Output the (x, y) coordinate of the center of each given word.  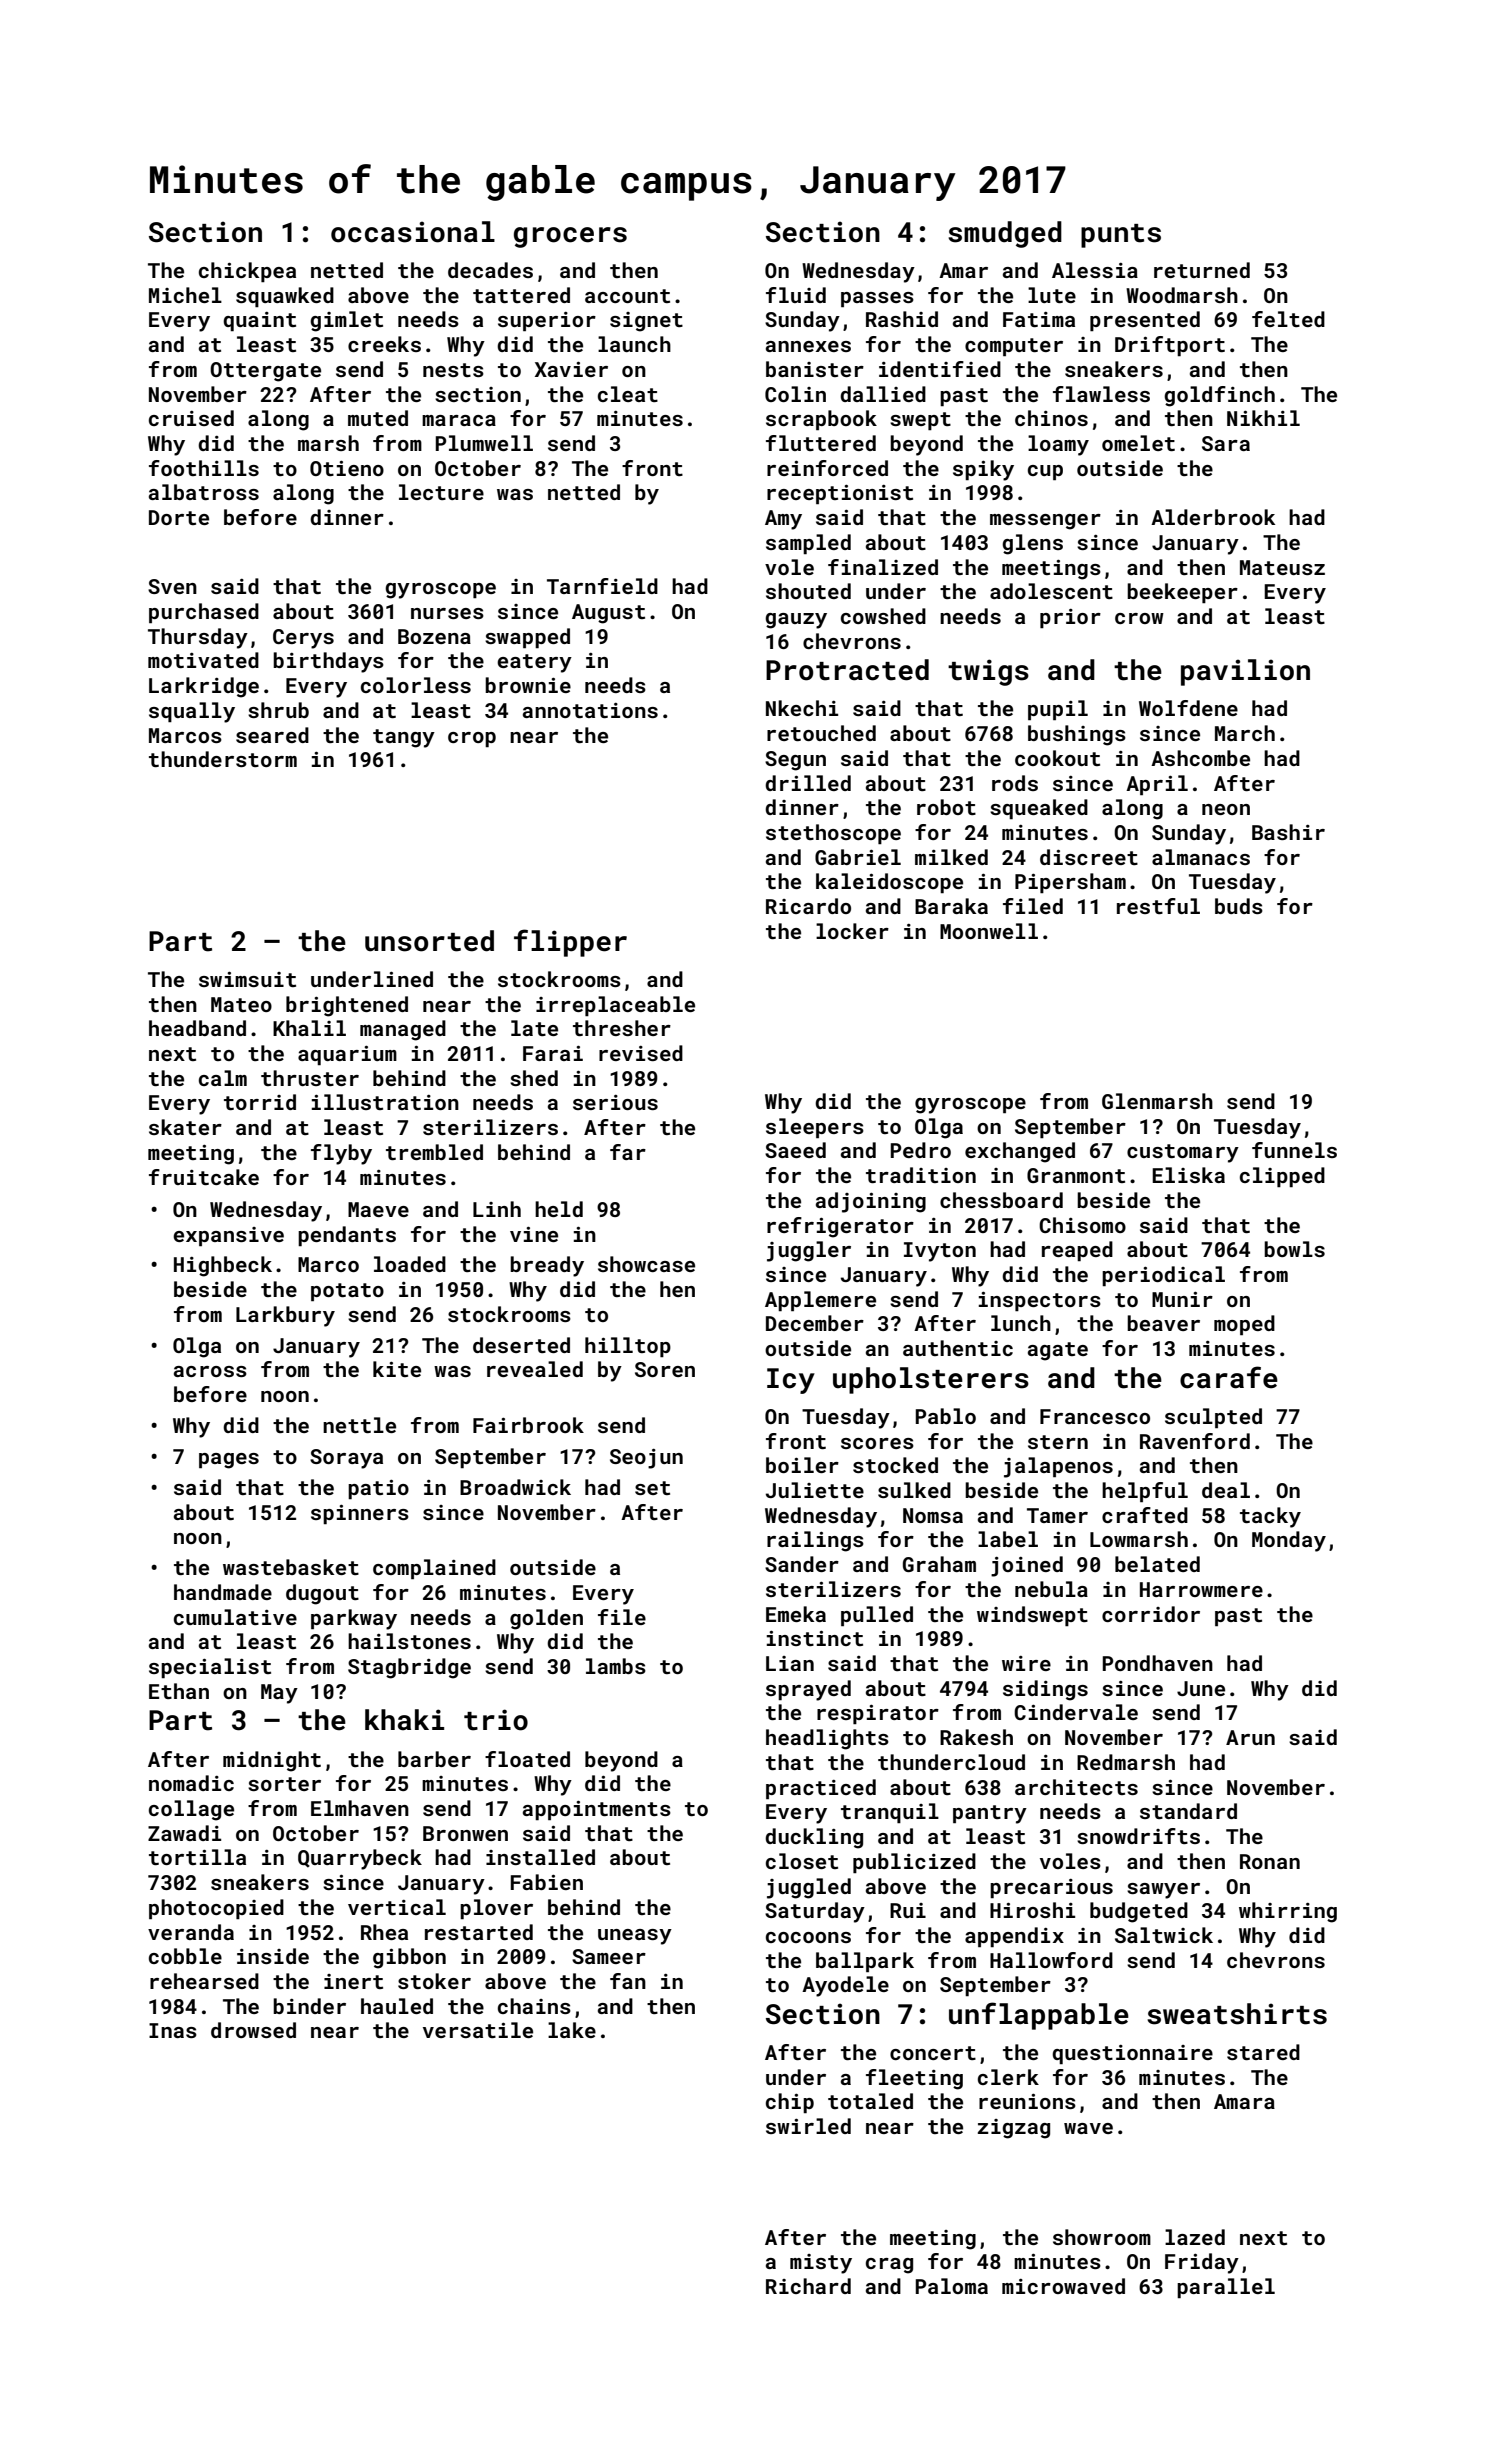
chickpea (247, 272)
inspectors (1040, 1301)
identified (940, 369)
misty (821, 2264)
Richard (808, 2286)
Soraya (346, 1459)
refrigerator (840, 1227)
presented (1145, 321)
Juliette (815, 1490)
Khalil (309, 1028)
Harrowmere (1201, 1589)
